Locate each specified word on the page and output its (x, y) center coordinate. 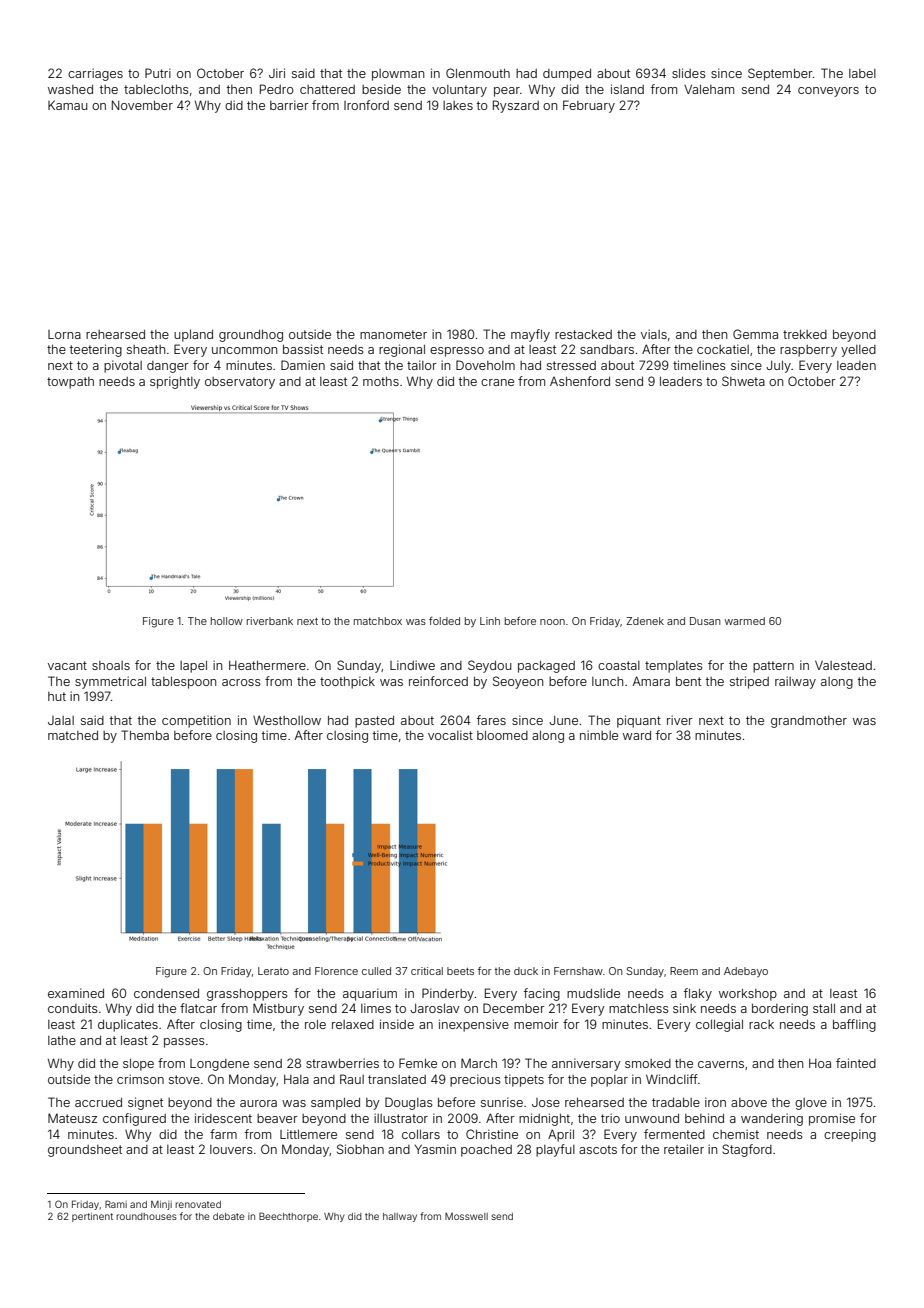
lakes (458, 105)
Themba (145, 735)
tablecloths (156, 89)
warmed (745, 621)
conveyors (828, 92)
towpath (70, 383)
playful (555, 1150)
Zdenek (645, 621)
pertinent (92, 1217)
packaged (546, 667)
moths (381, 381)
